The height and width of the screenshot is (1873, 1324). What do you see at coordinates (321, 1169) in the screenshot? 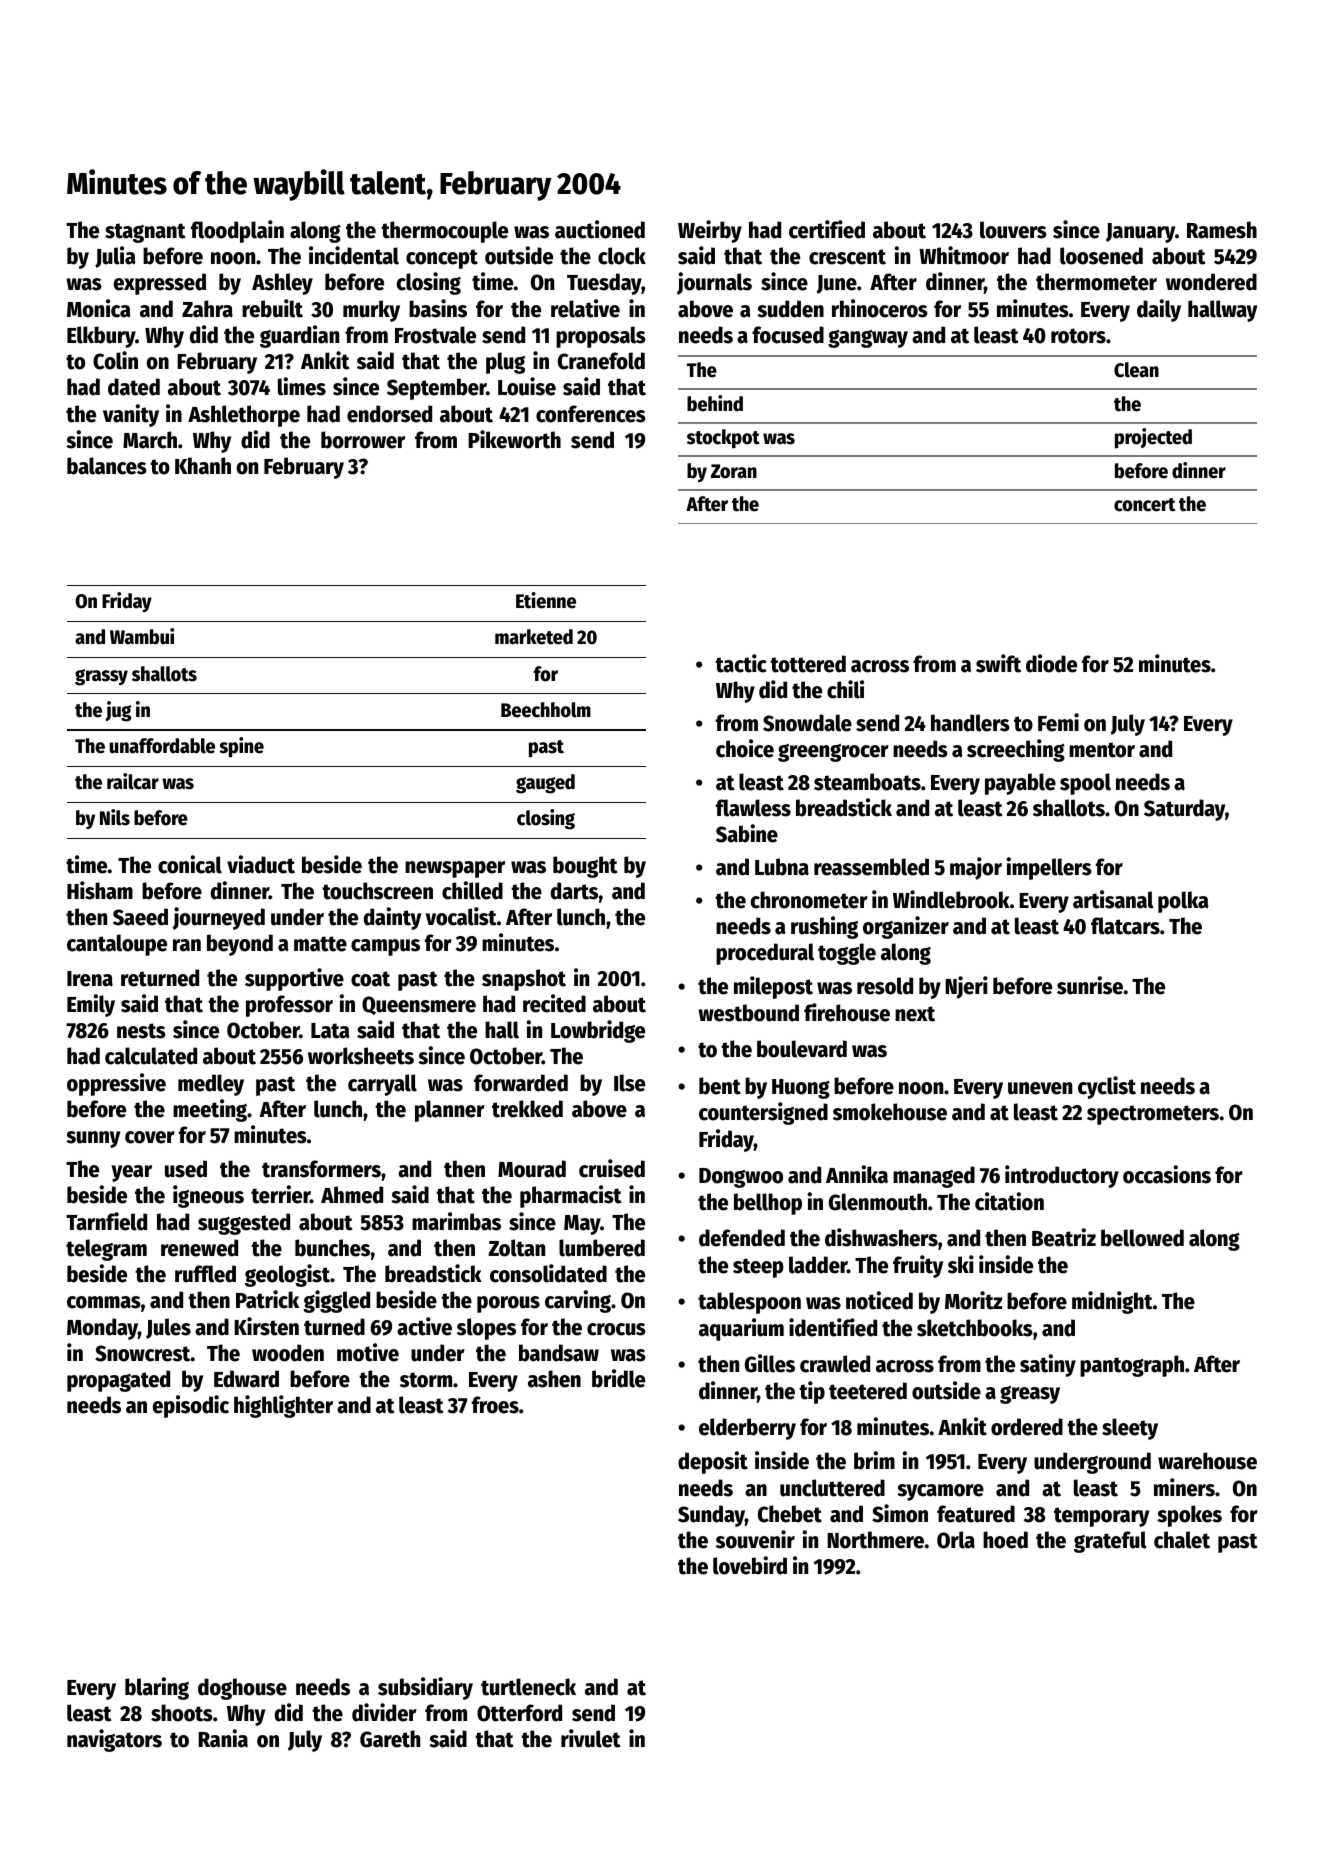
I see `transformers` at bounding box center [321, 1169].
